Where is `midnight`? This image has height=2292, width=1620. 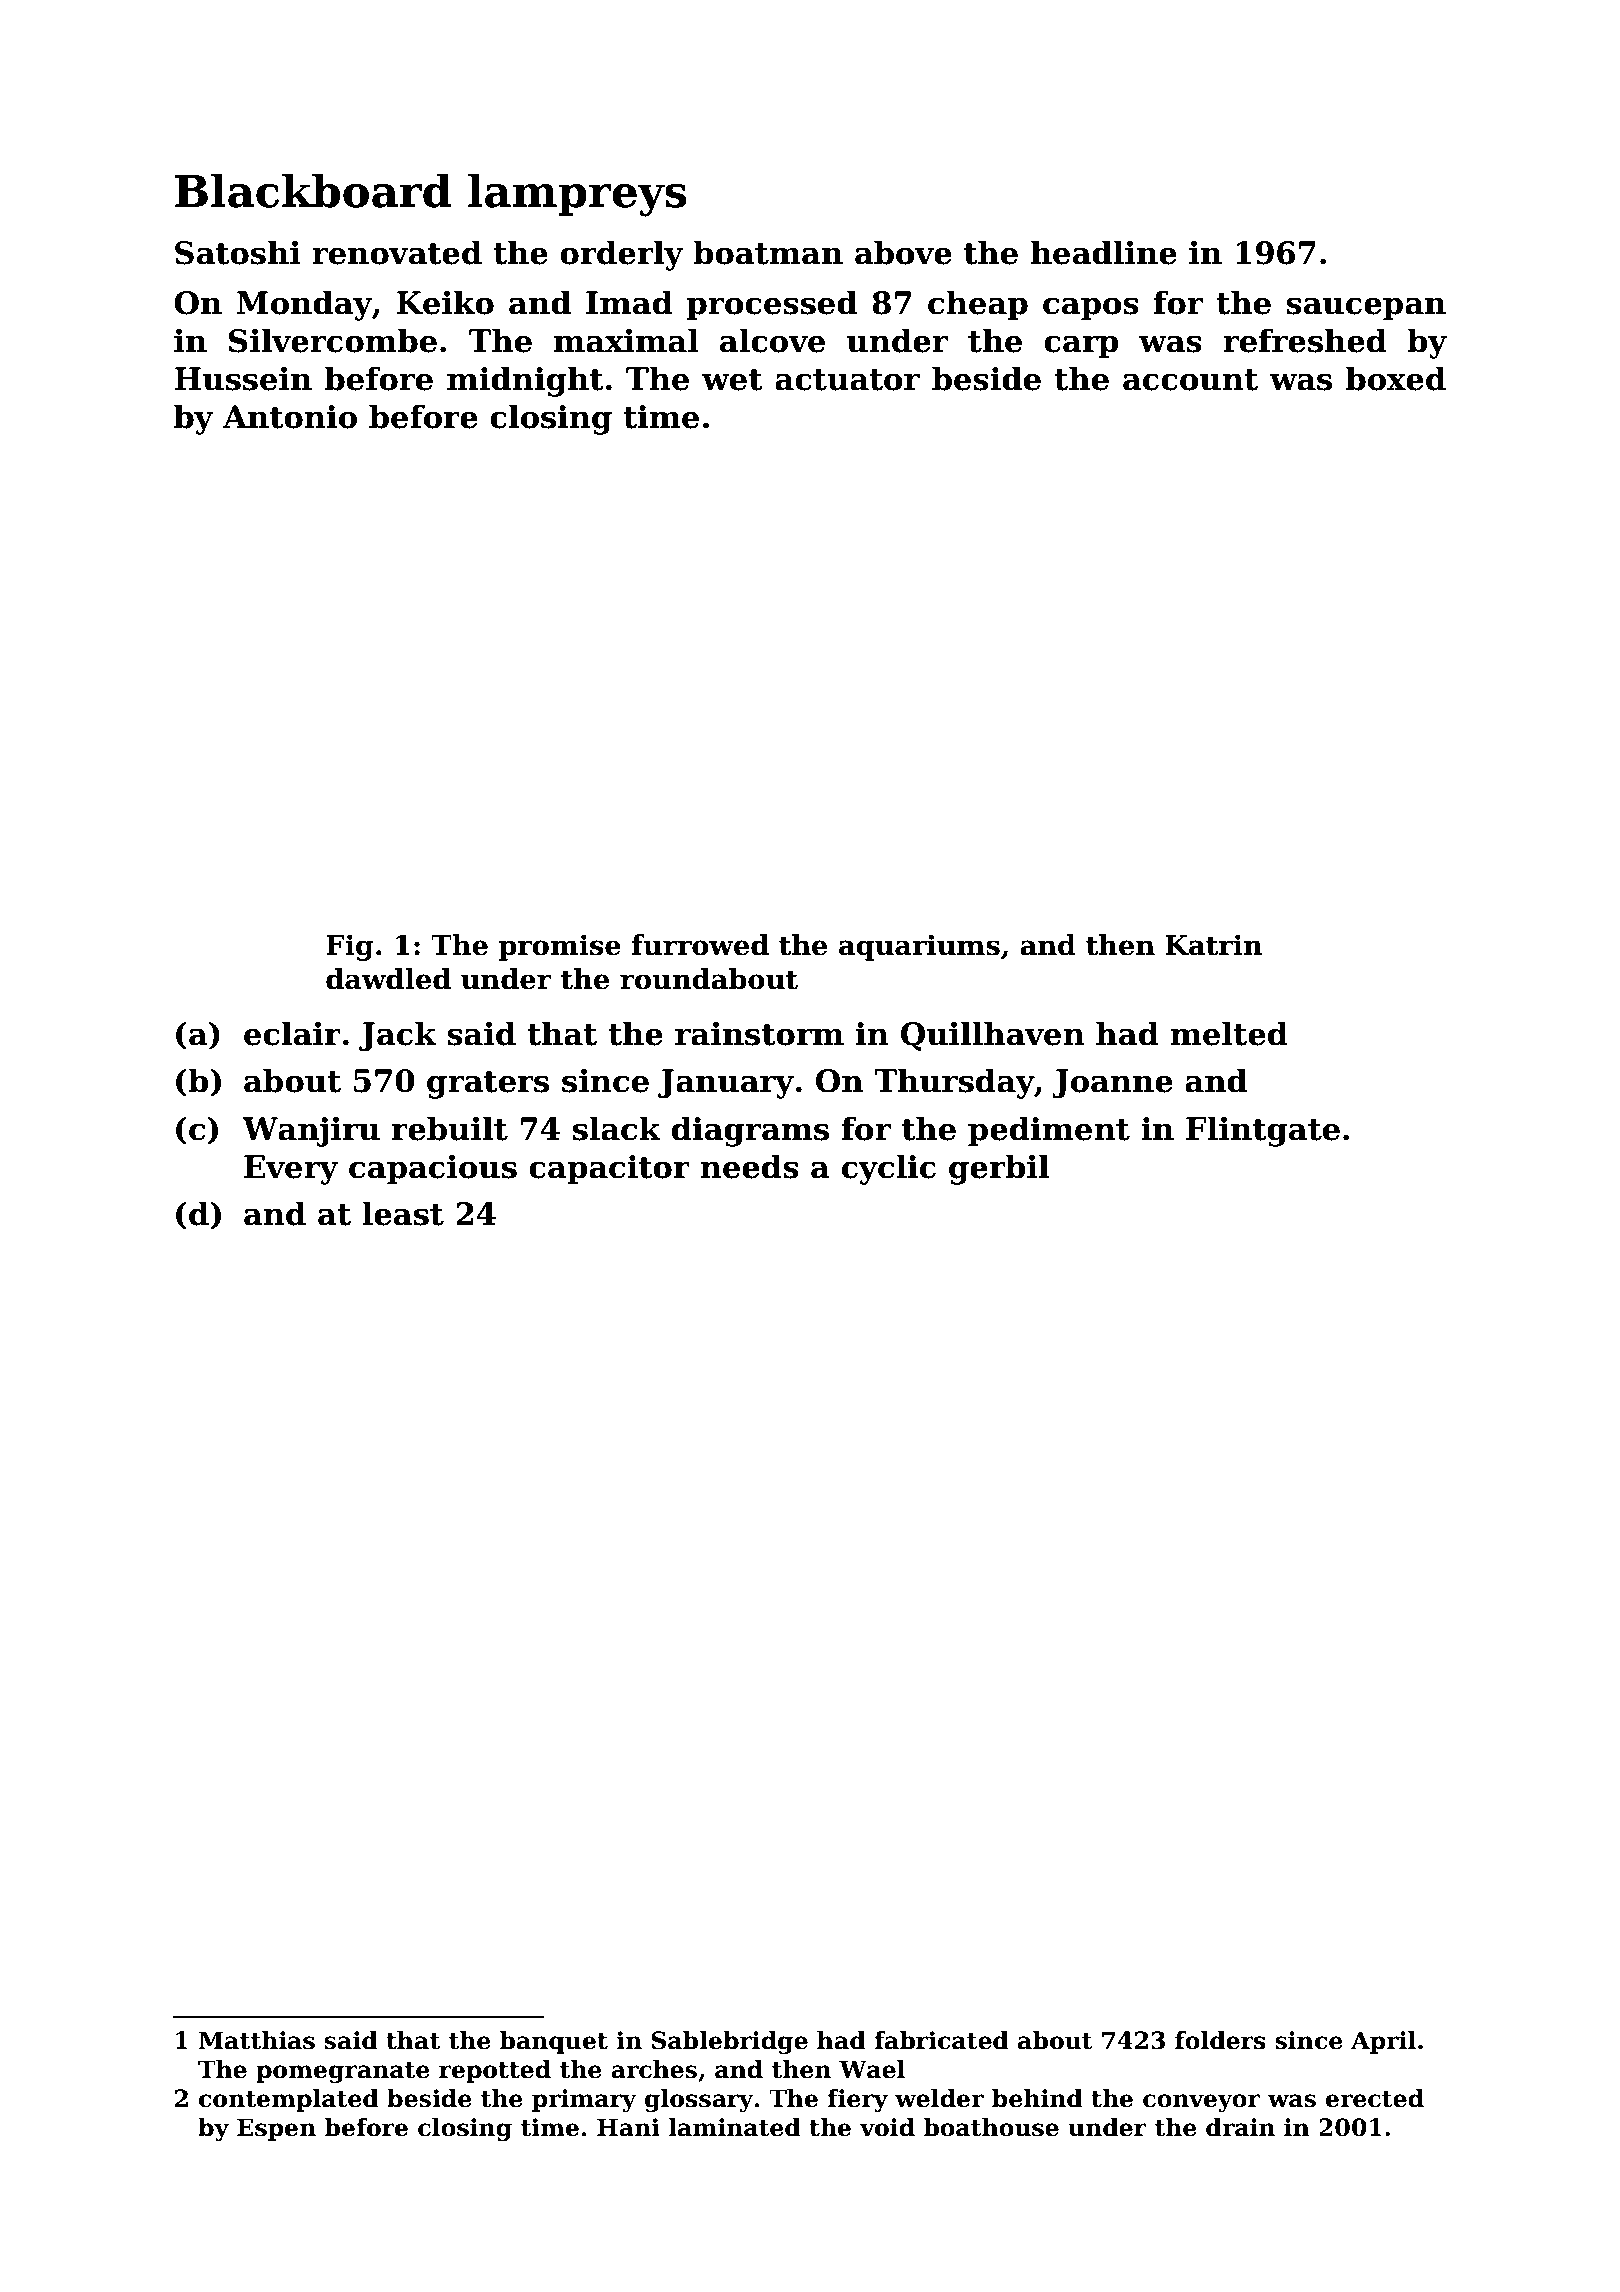 midnight is located at coordinates (525, 381).
